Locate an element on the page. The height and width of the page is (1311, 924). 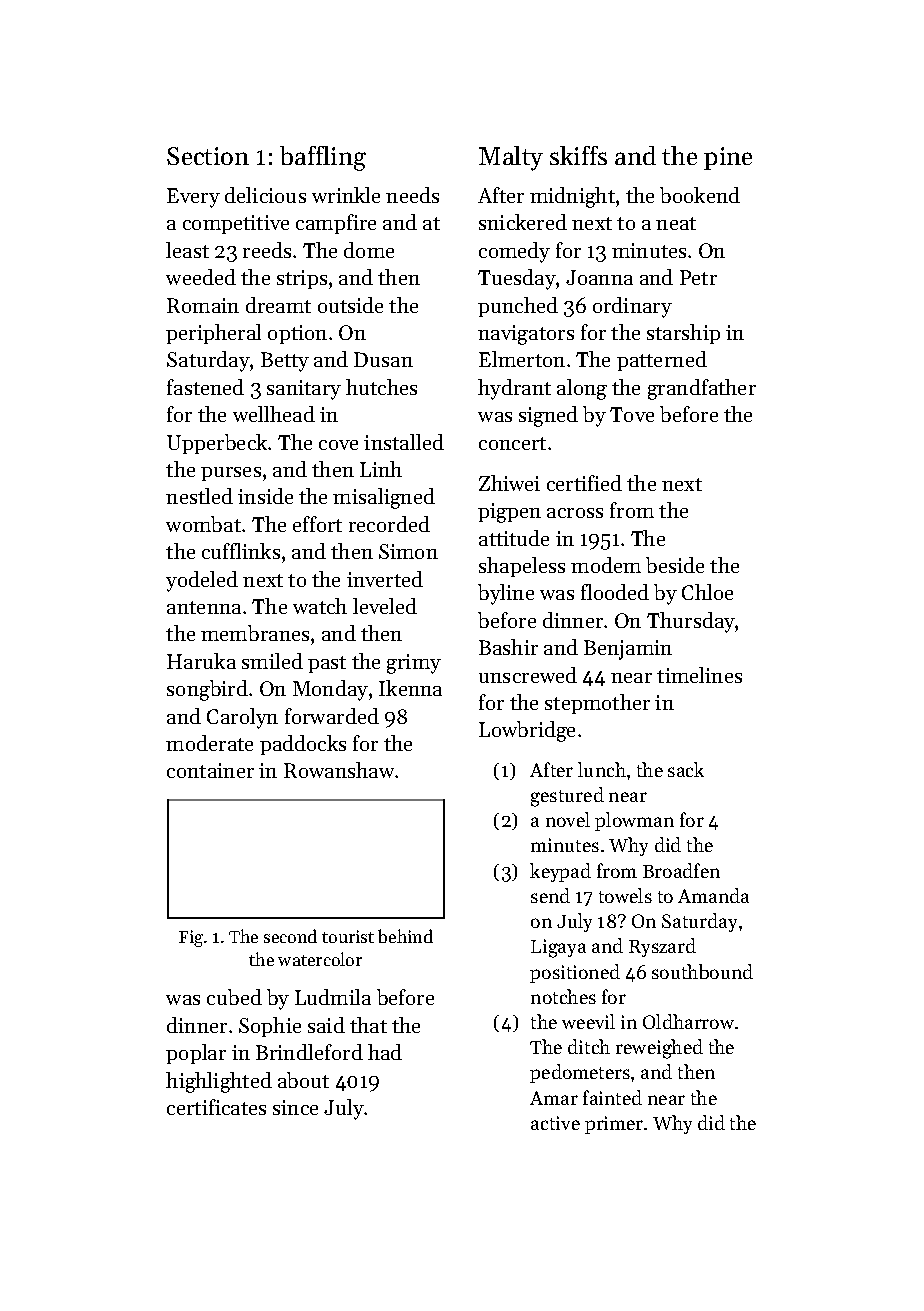
since is located at coordinates (295, 1107).
